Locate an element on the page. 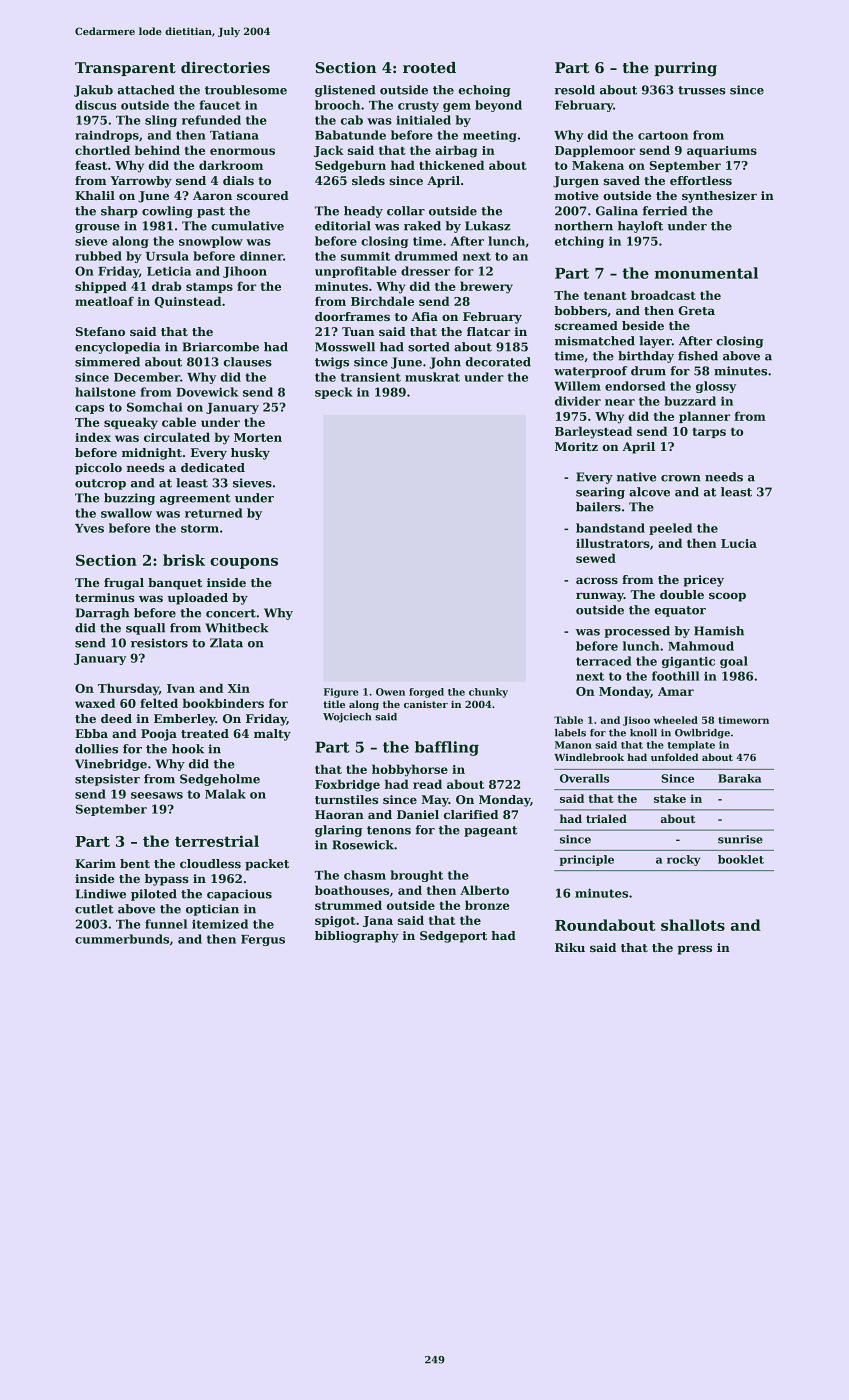  ferried is located at coordinates (665, 211).
